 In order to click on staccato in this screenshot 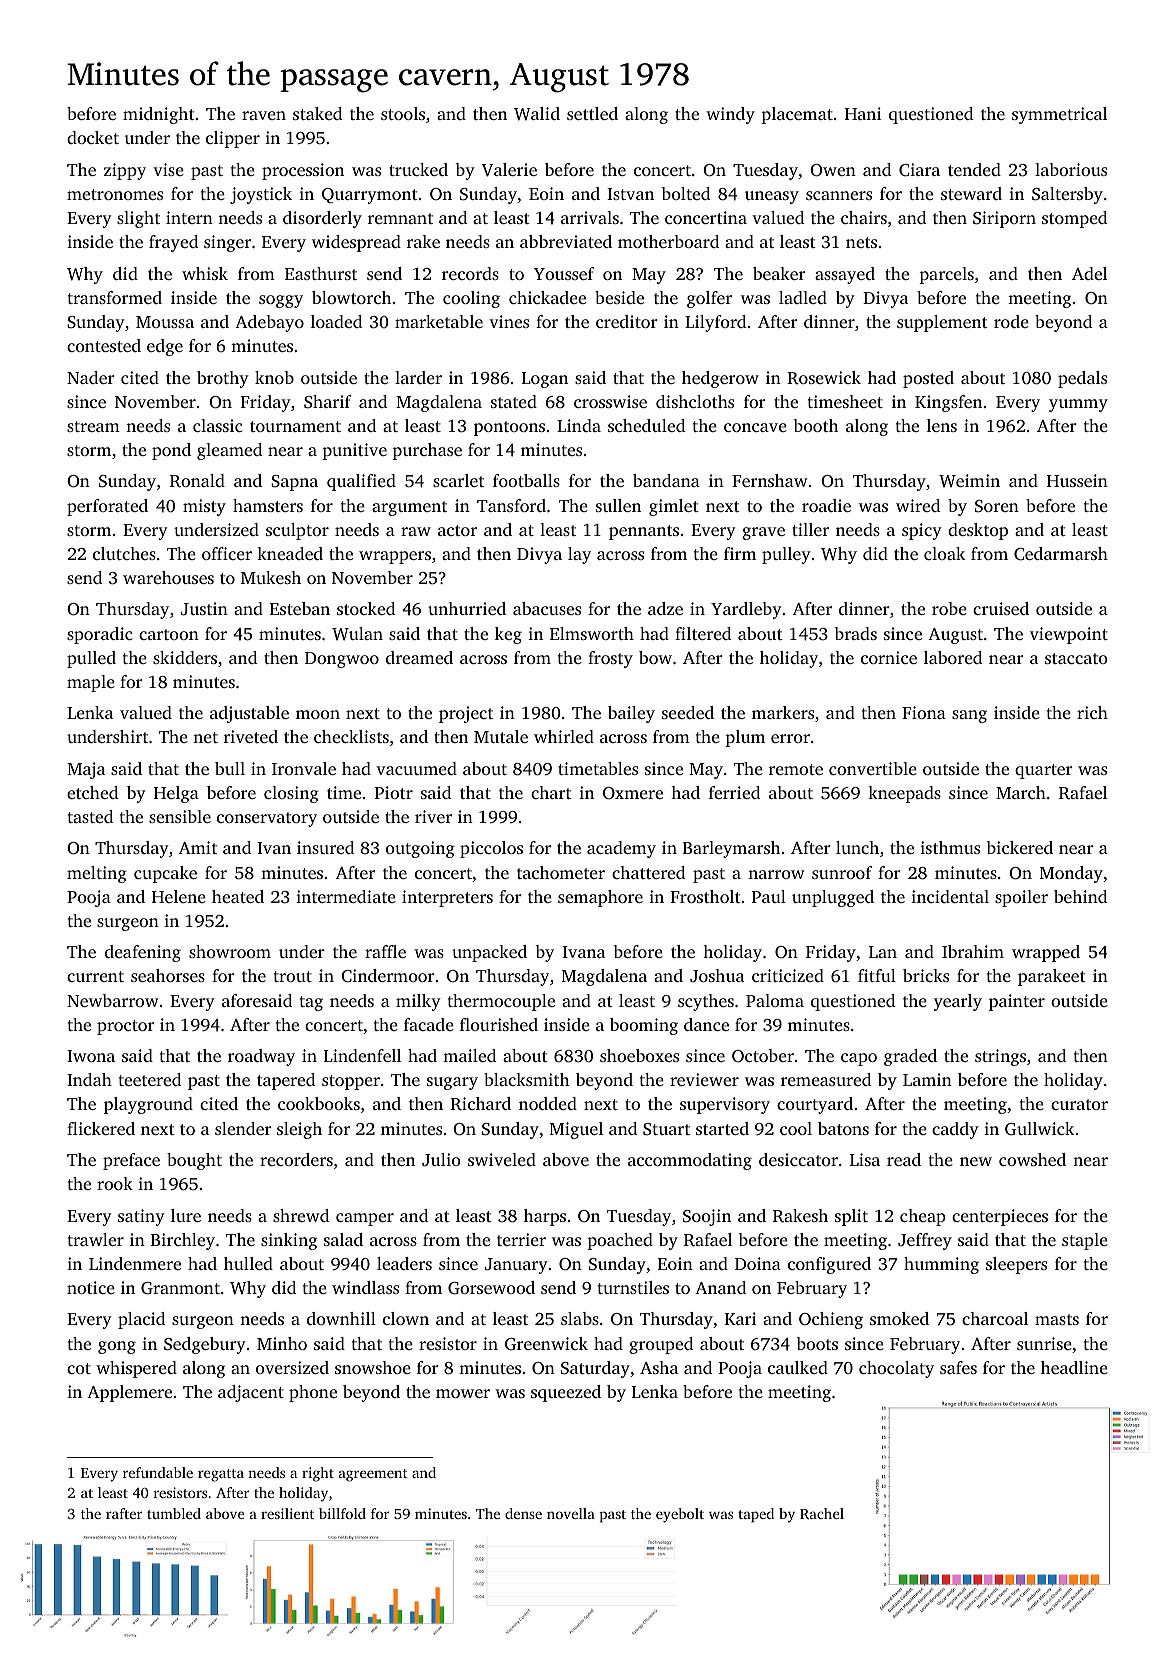, I will do `click(1076, 658)`.
